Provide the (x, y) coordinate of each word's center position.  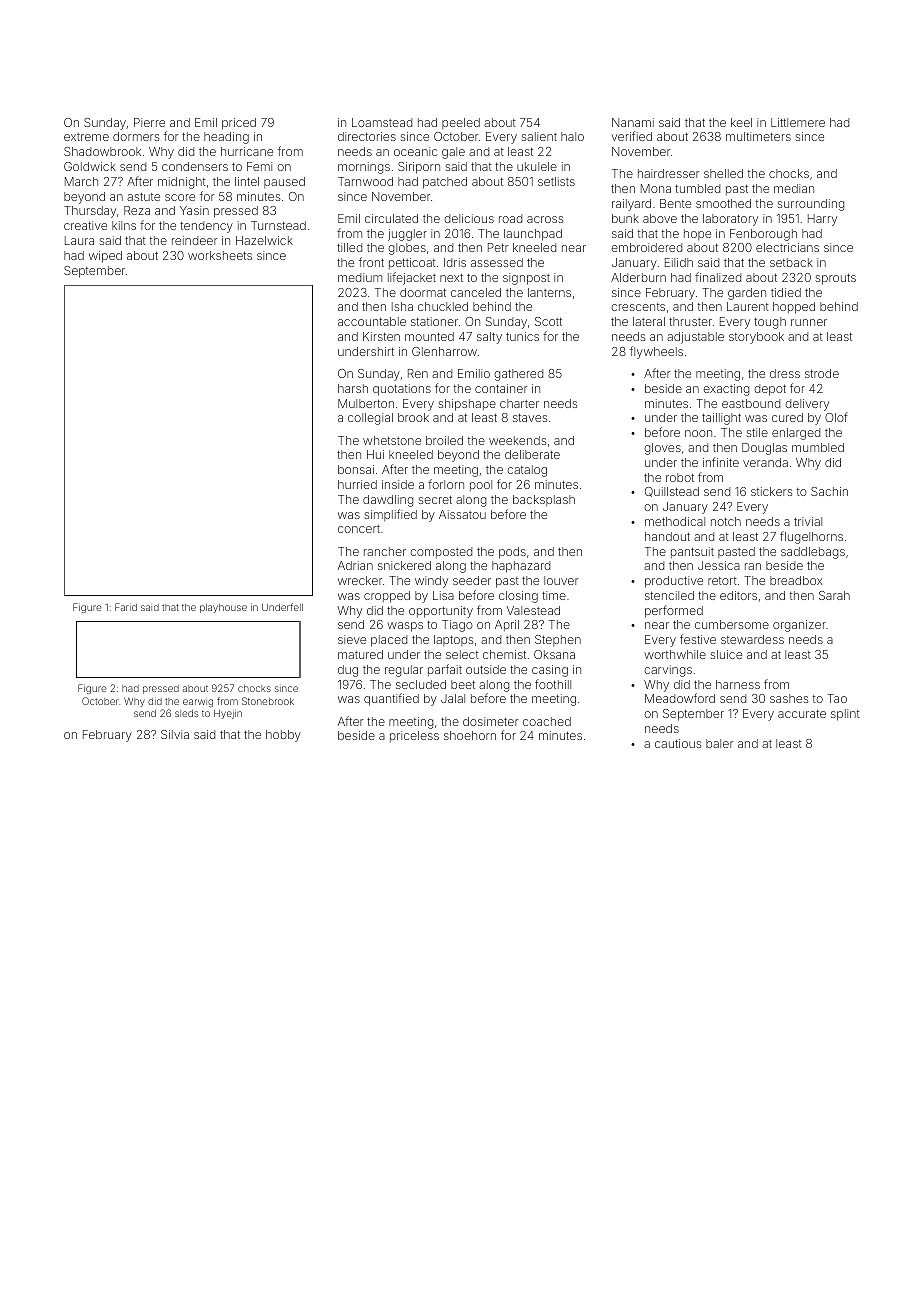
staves (530, 418)
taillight (721, 419)
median (794, 188)
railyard (631, 205)
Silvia (175, 734)
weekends (517, 440)
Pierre (149, 122)
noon (698, 433)
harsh (353, 388)
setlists (556, 181)
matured (360, 654)
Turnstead (278, 225)
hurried (357, 484)
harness (738, 684)
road (510, 218)
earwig (198, 703)
